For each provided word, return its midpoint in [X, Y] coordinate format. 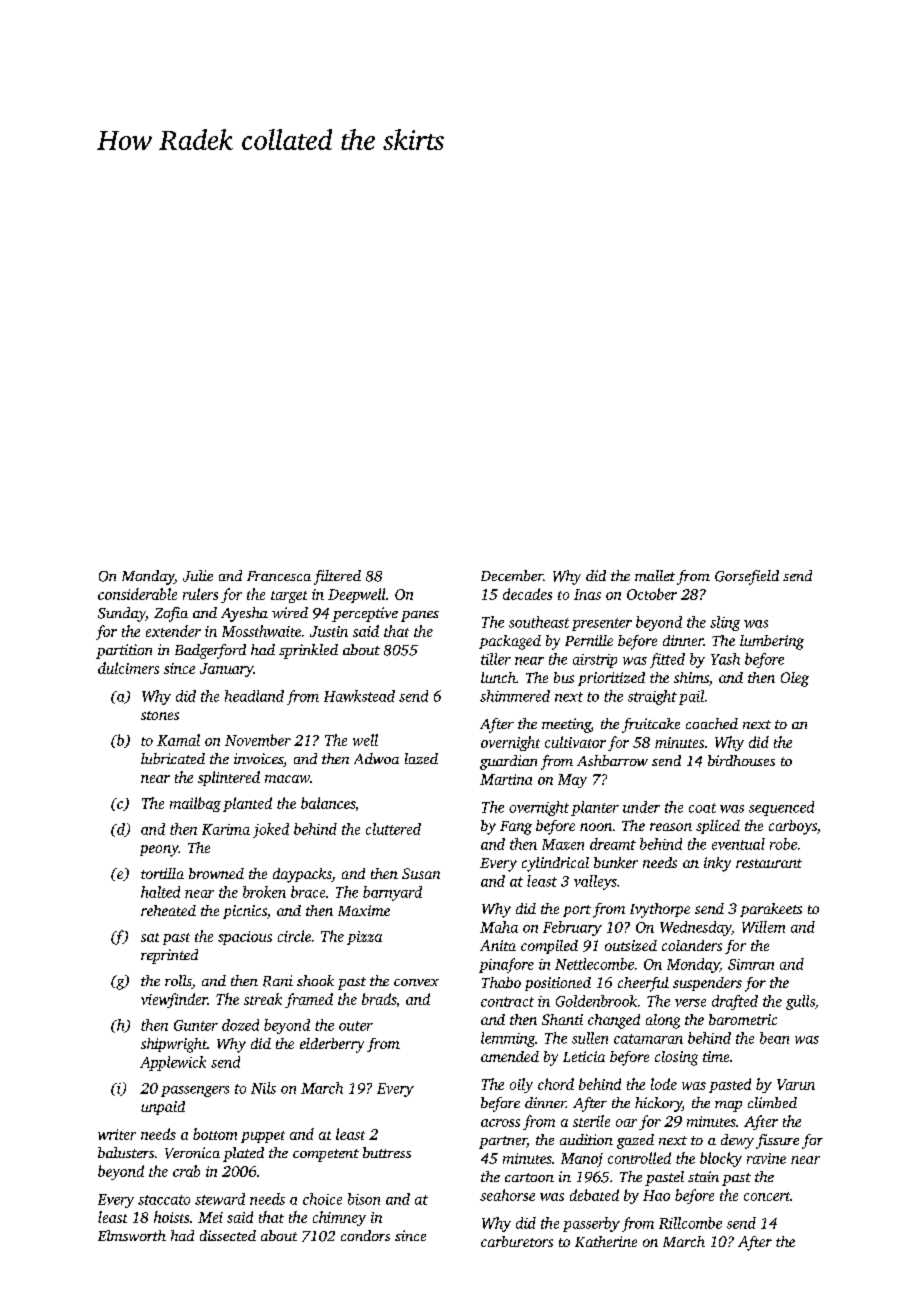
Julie [198, 576]
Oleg [795, 679]
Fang [516, 828]
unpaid [163, 1108]
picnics [245, 912]
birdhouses [741, 760]
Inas [587, 594]
